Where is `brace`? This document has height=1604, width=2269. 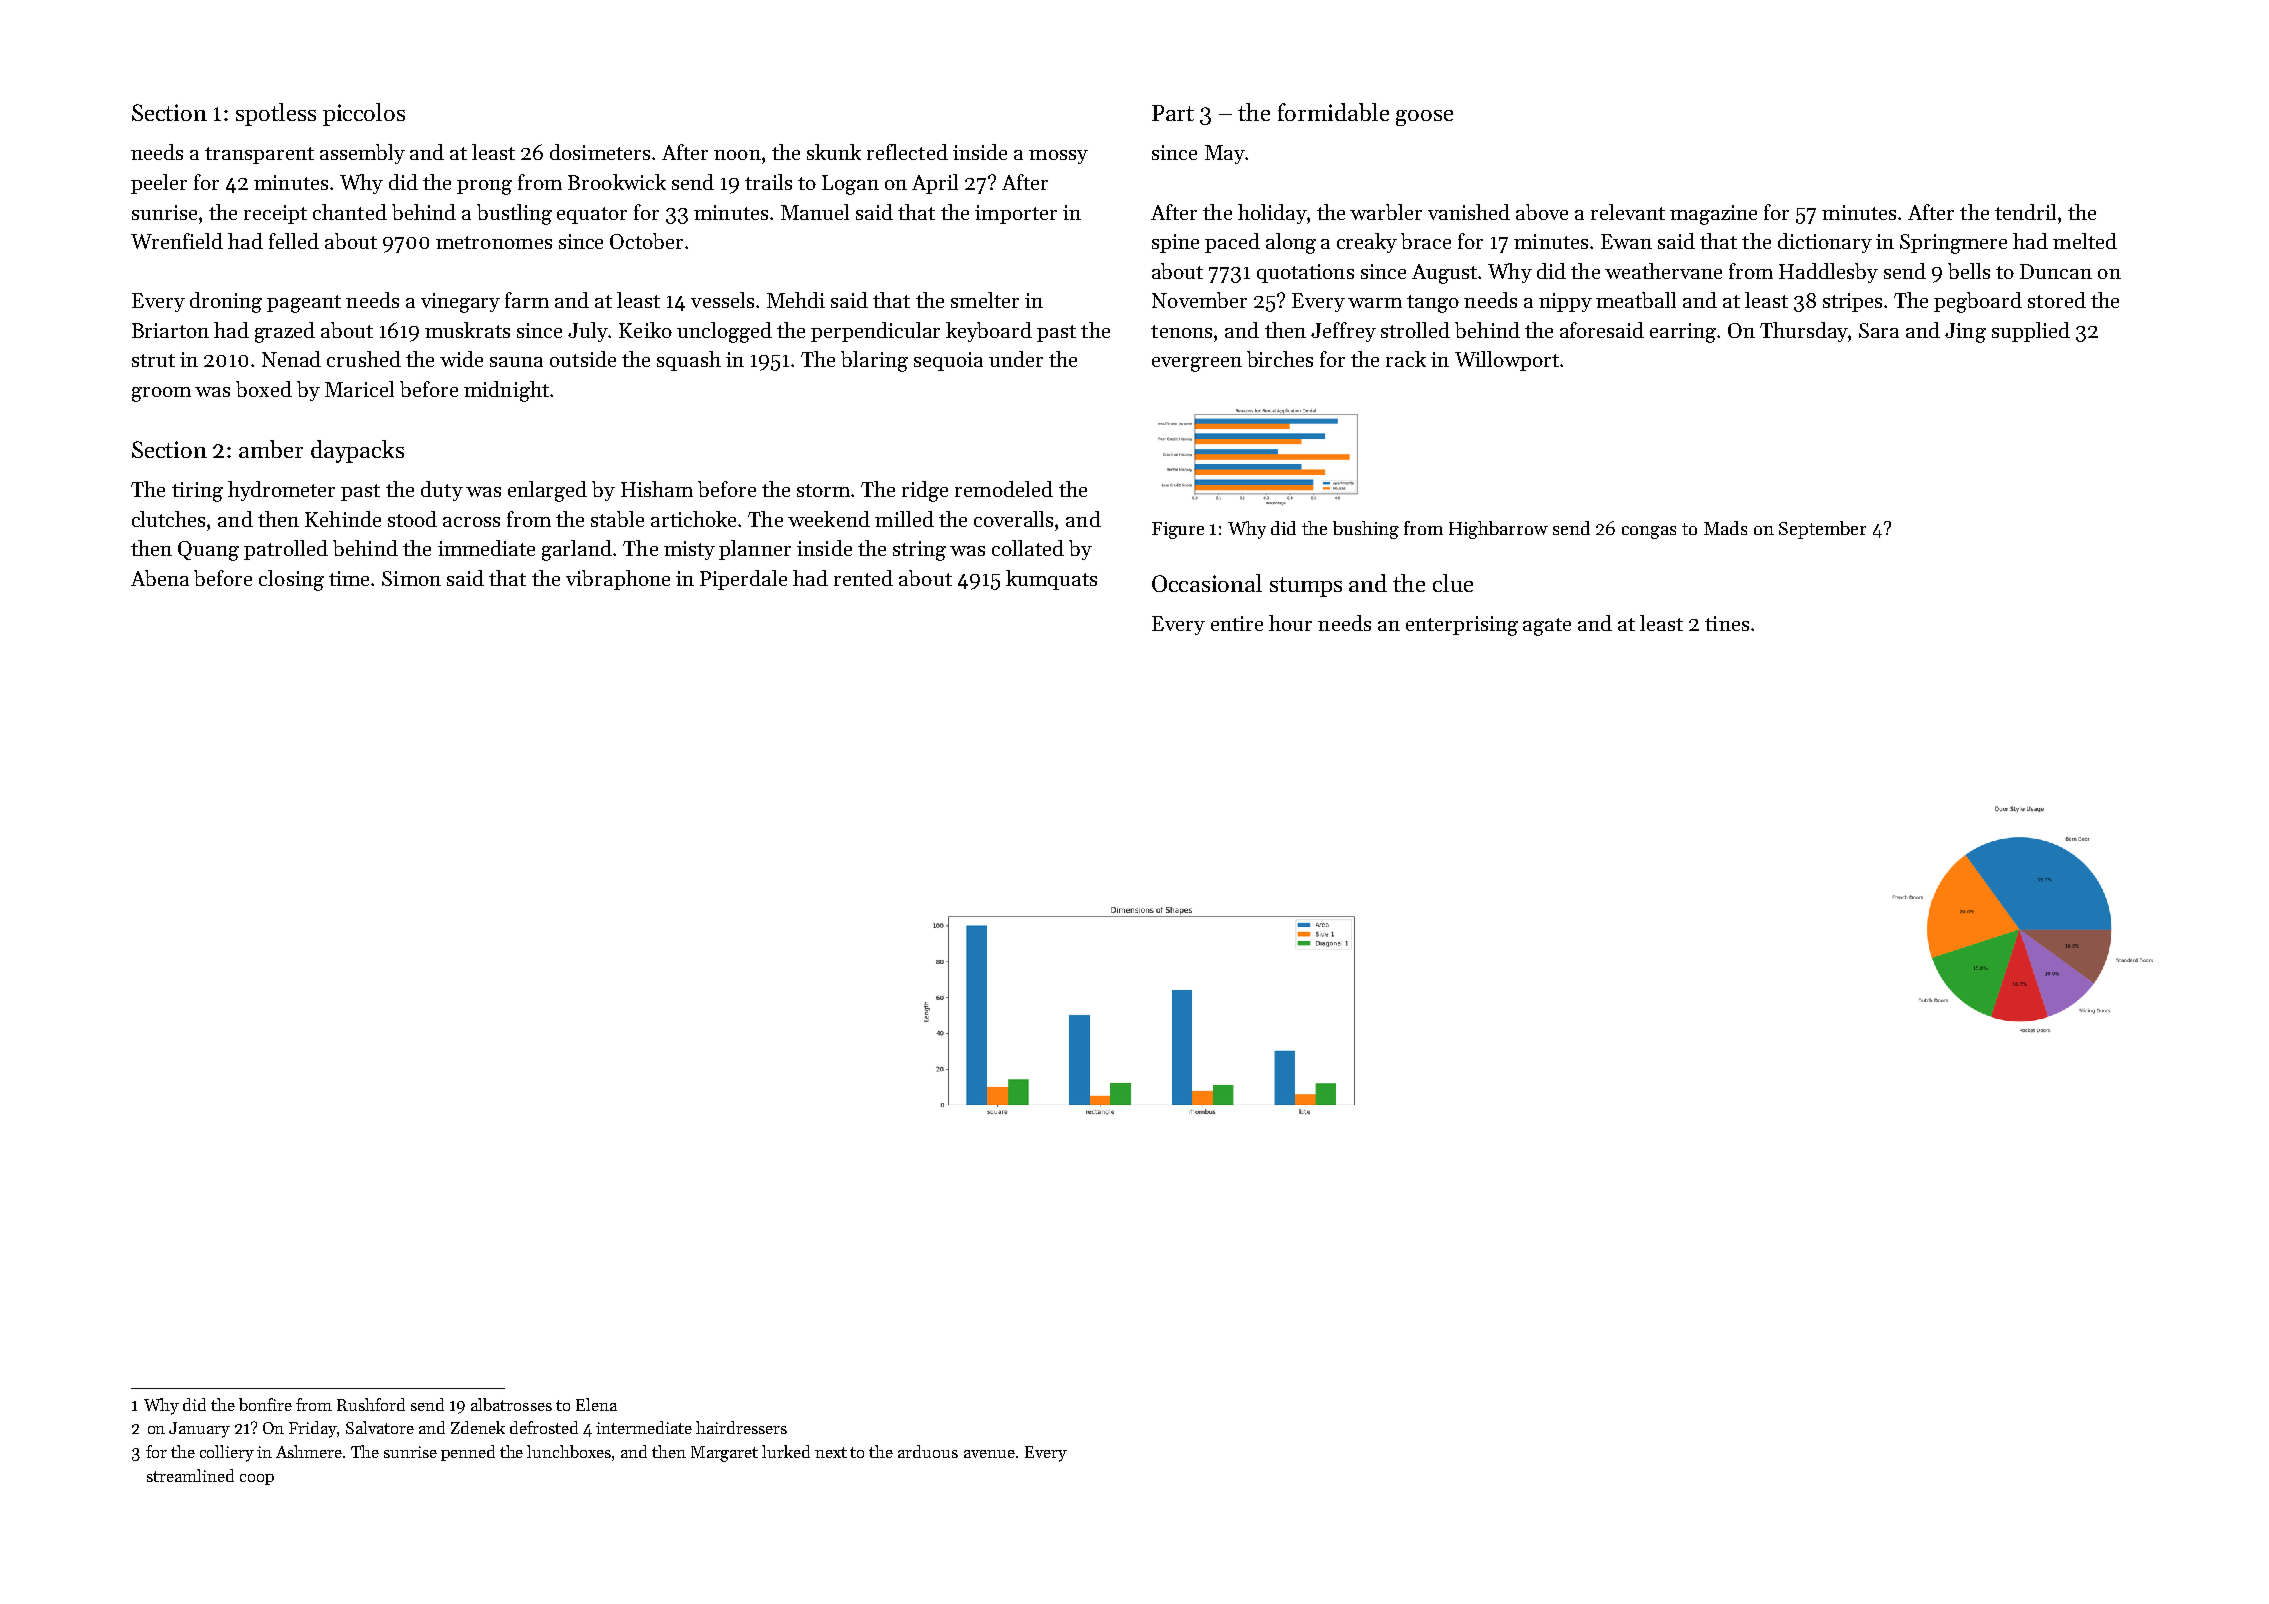 brace is located at coordinates (1426, 241).
